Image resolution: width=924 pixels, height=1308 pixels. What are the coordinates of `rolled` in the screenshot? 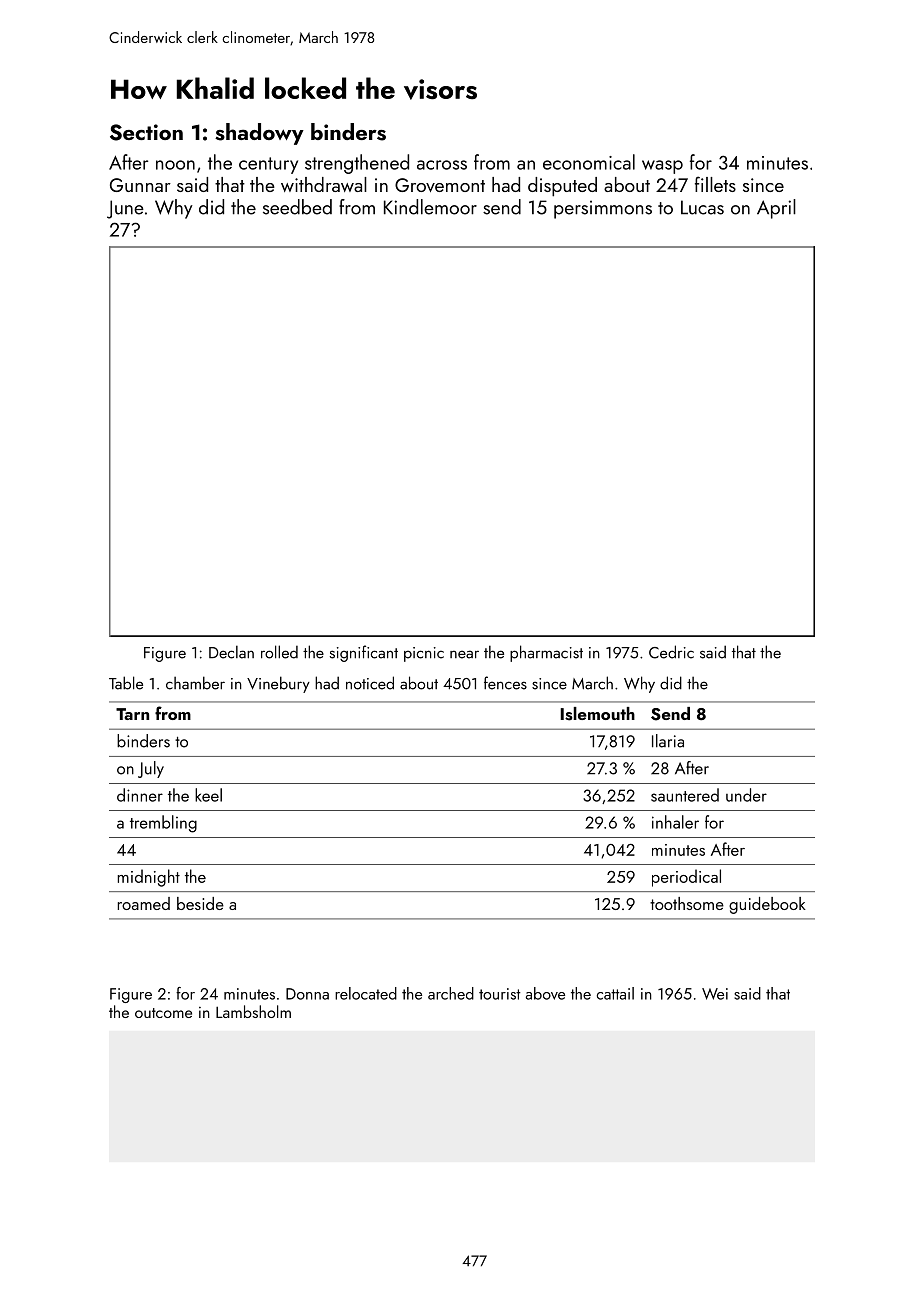 It's located at (279, 652).
